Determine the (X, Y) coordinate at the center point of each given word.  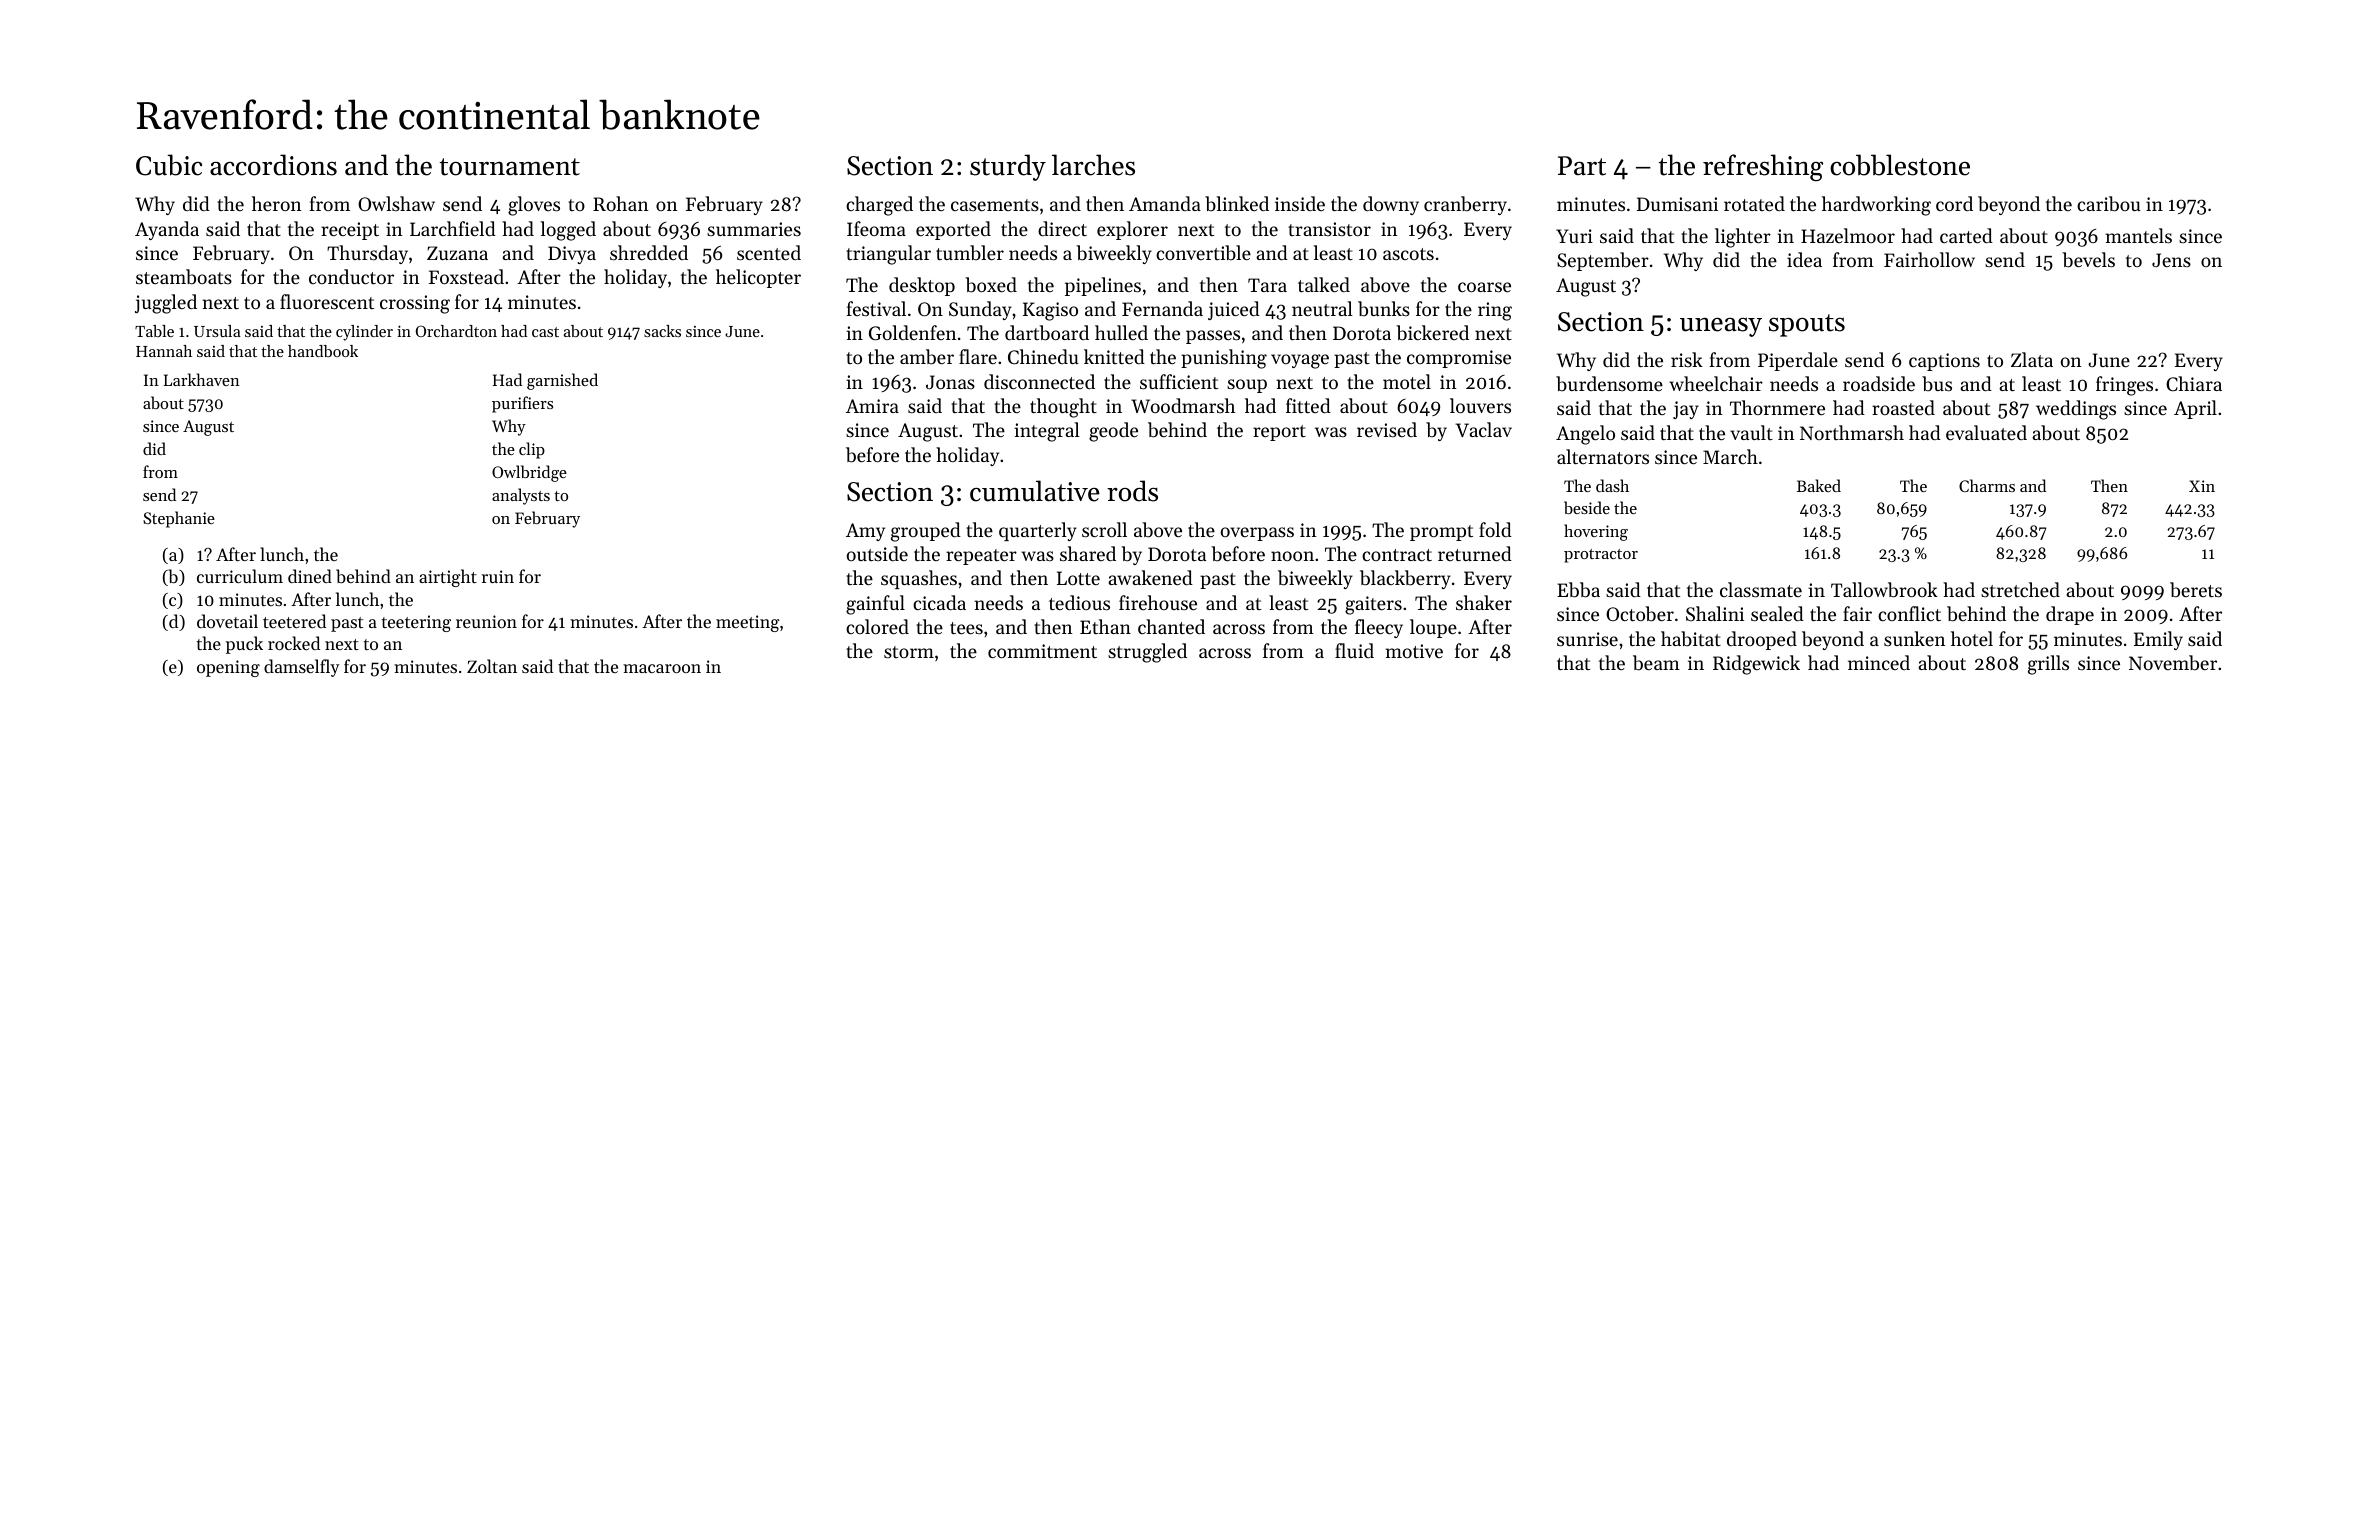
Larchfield (453, 228)
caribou (2108, 204)
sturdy (1008, 167)
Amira (872, 406)
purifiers (522, 404)
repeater (981, 557)
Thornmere (1777, 407)
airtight (448, 578)
